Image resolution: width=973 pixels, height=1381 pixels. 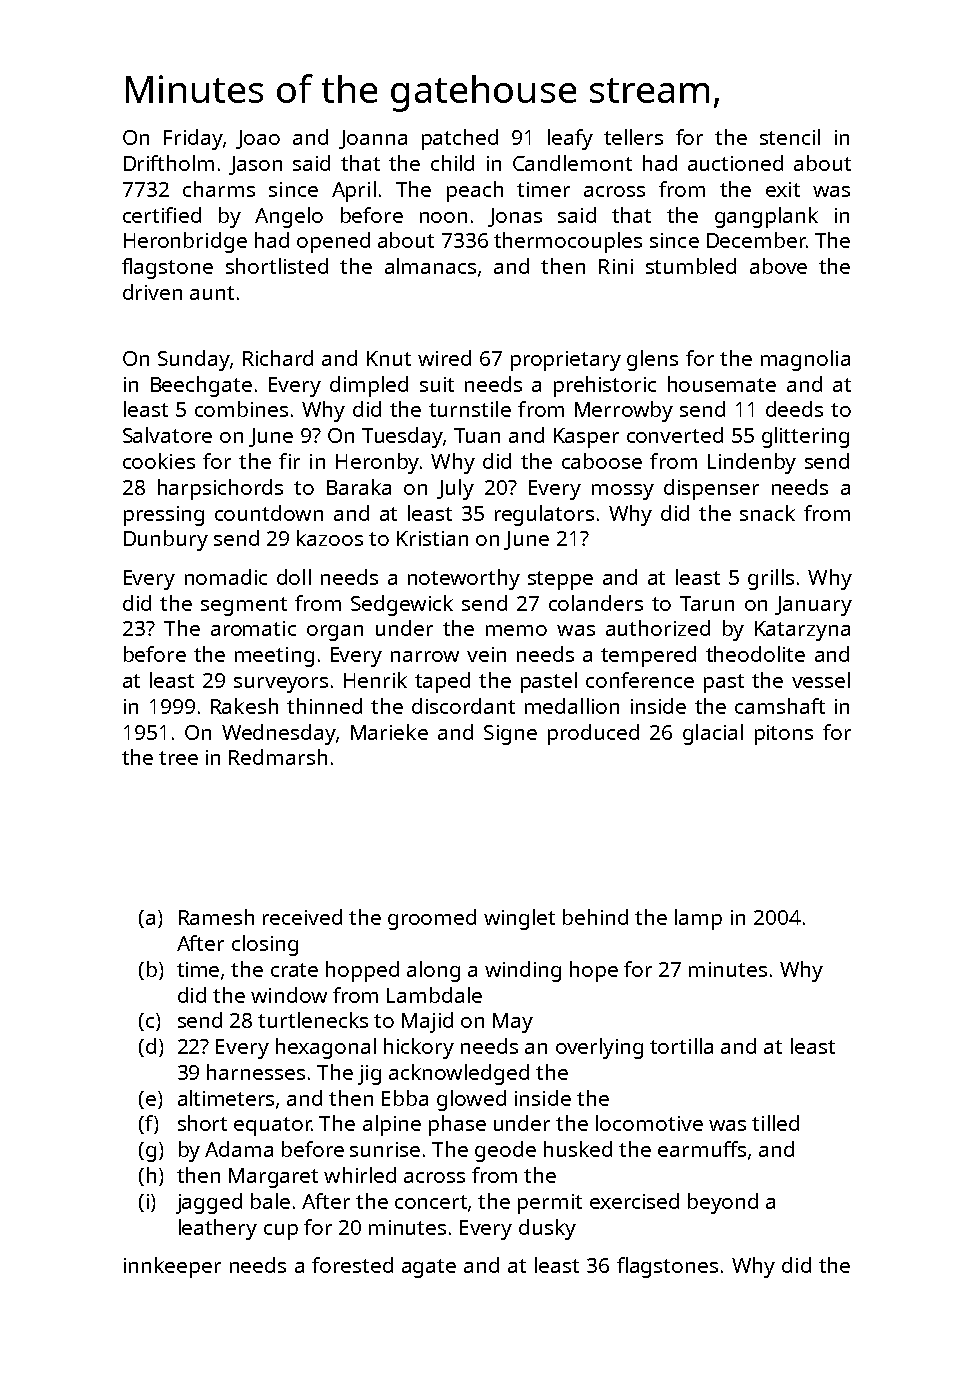 What do you see at coordinates (360, 1175) in the document?
I see `whirled` at bounding box center [360, 1175].
